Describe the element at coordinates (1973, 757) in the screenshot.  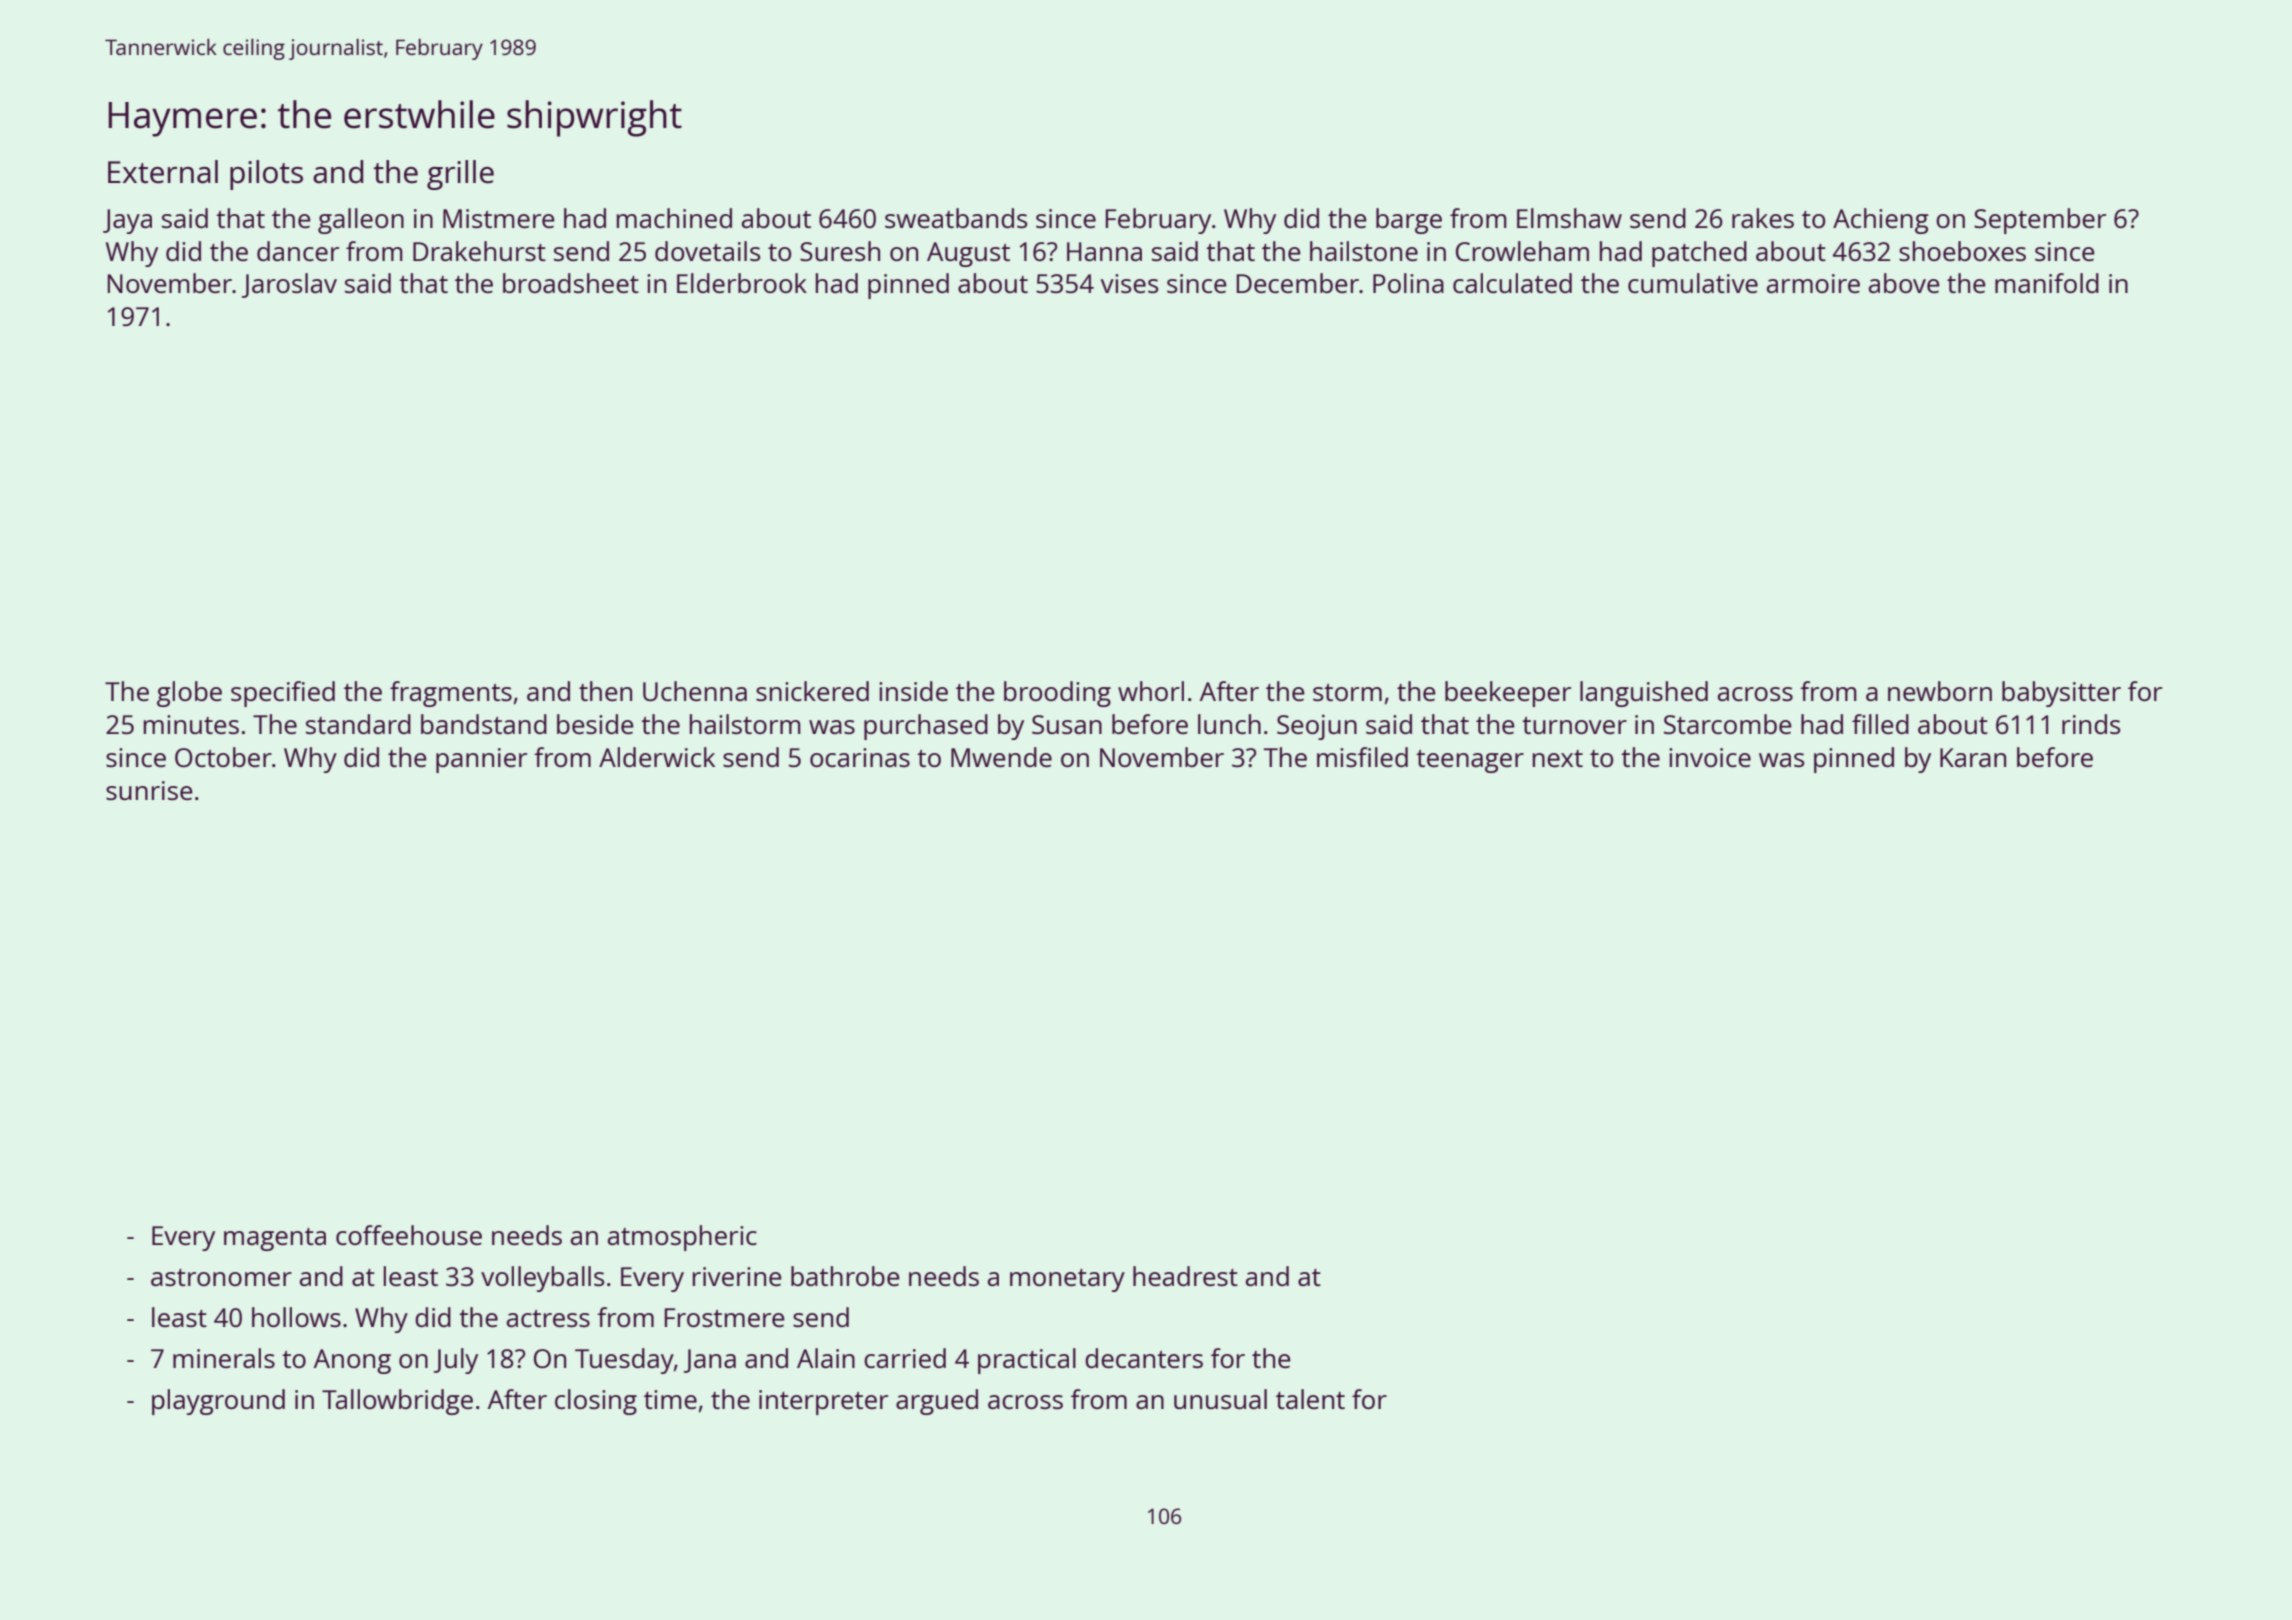
I see `Karan` at that location.
